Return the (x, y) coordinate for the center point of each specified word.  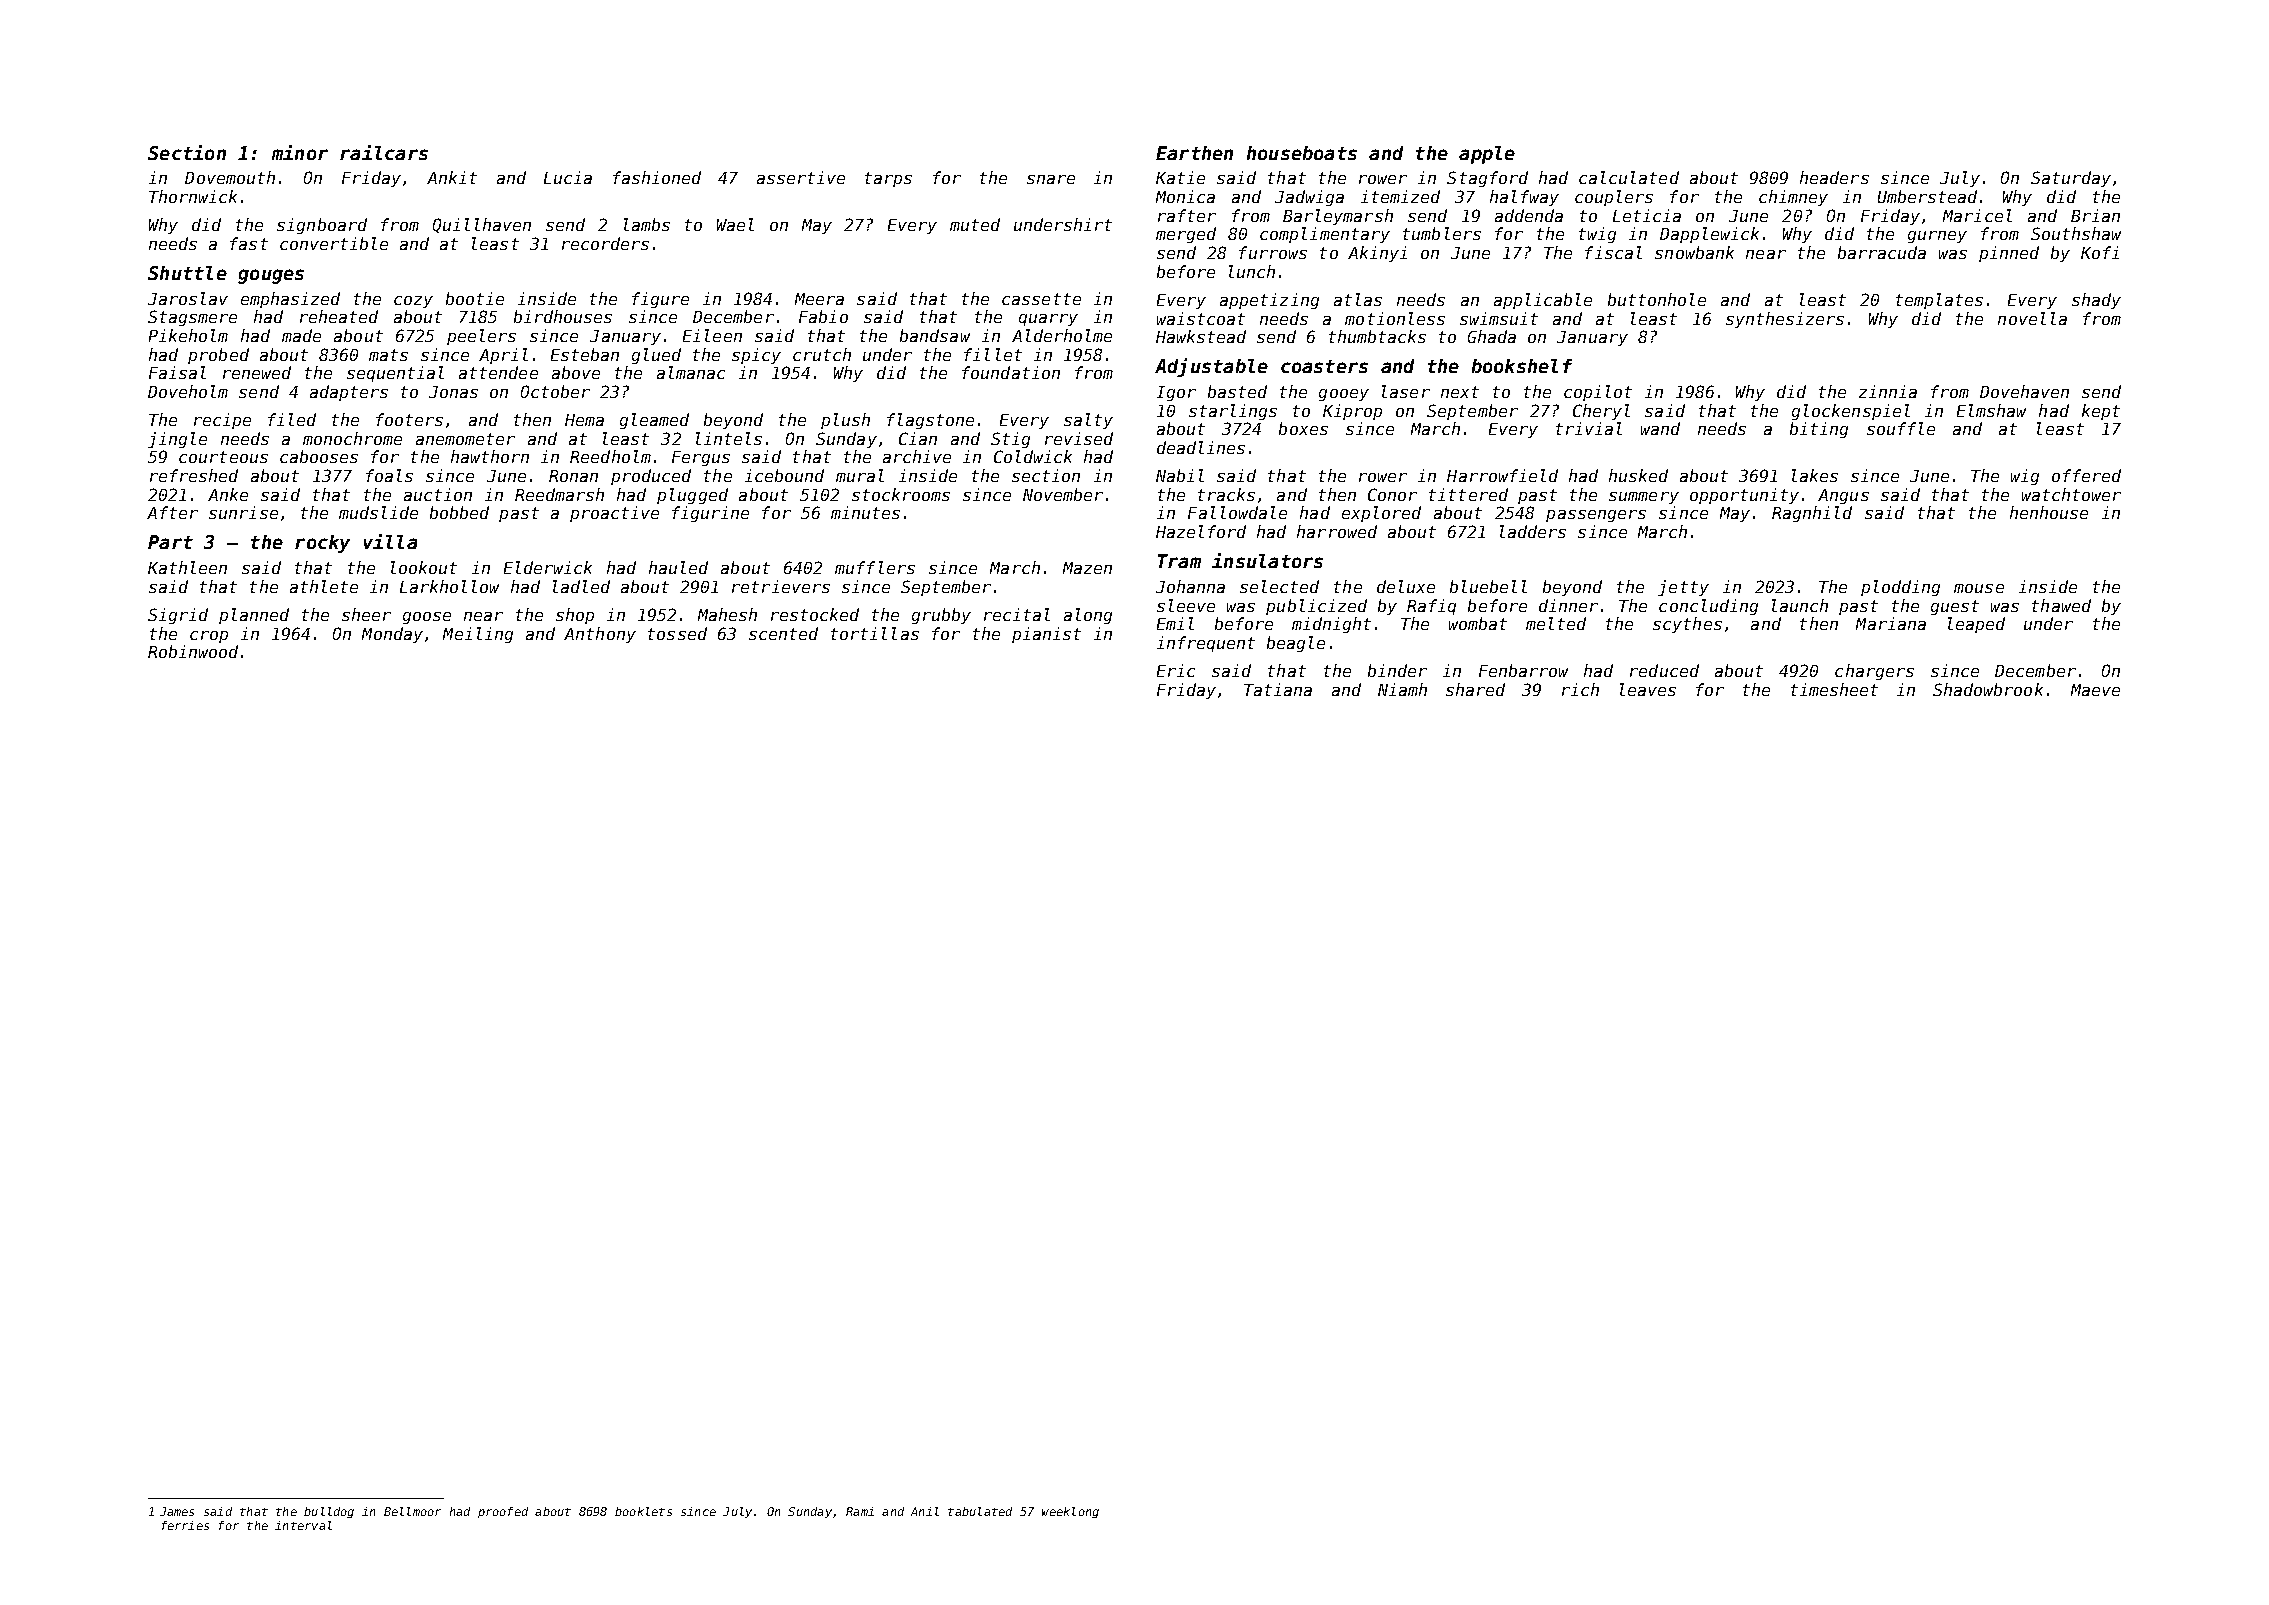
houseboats (1302, 153)
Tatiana (1278, 689)
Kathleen (187, 567)
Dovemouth (230, 177)
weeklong (1070, 1512)
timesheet (1834, 689)
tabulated (980, 1511)
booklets (643, 1511)
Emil (1175, 623)
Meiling (478, 635)
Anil (925, 1511)
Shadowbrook (1988, 689)
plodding (1900, 588)
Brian (2095, 215)
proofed (503, 1512)
